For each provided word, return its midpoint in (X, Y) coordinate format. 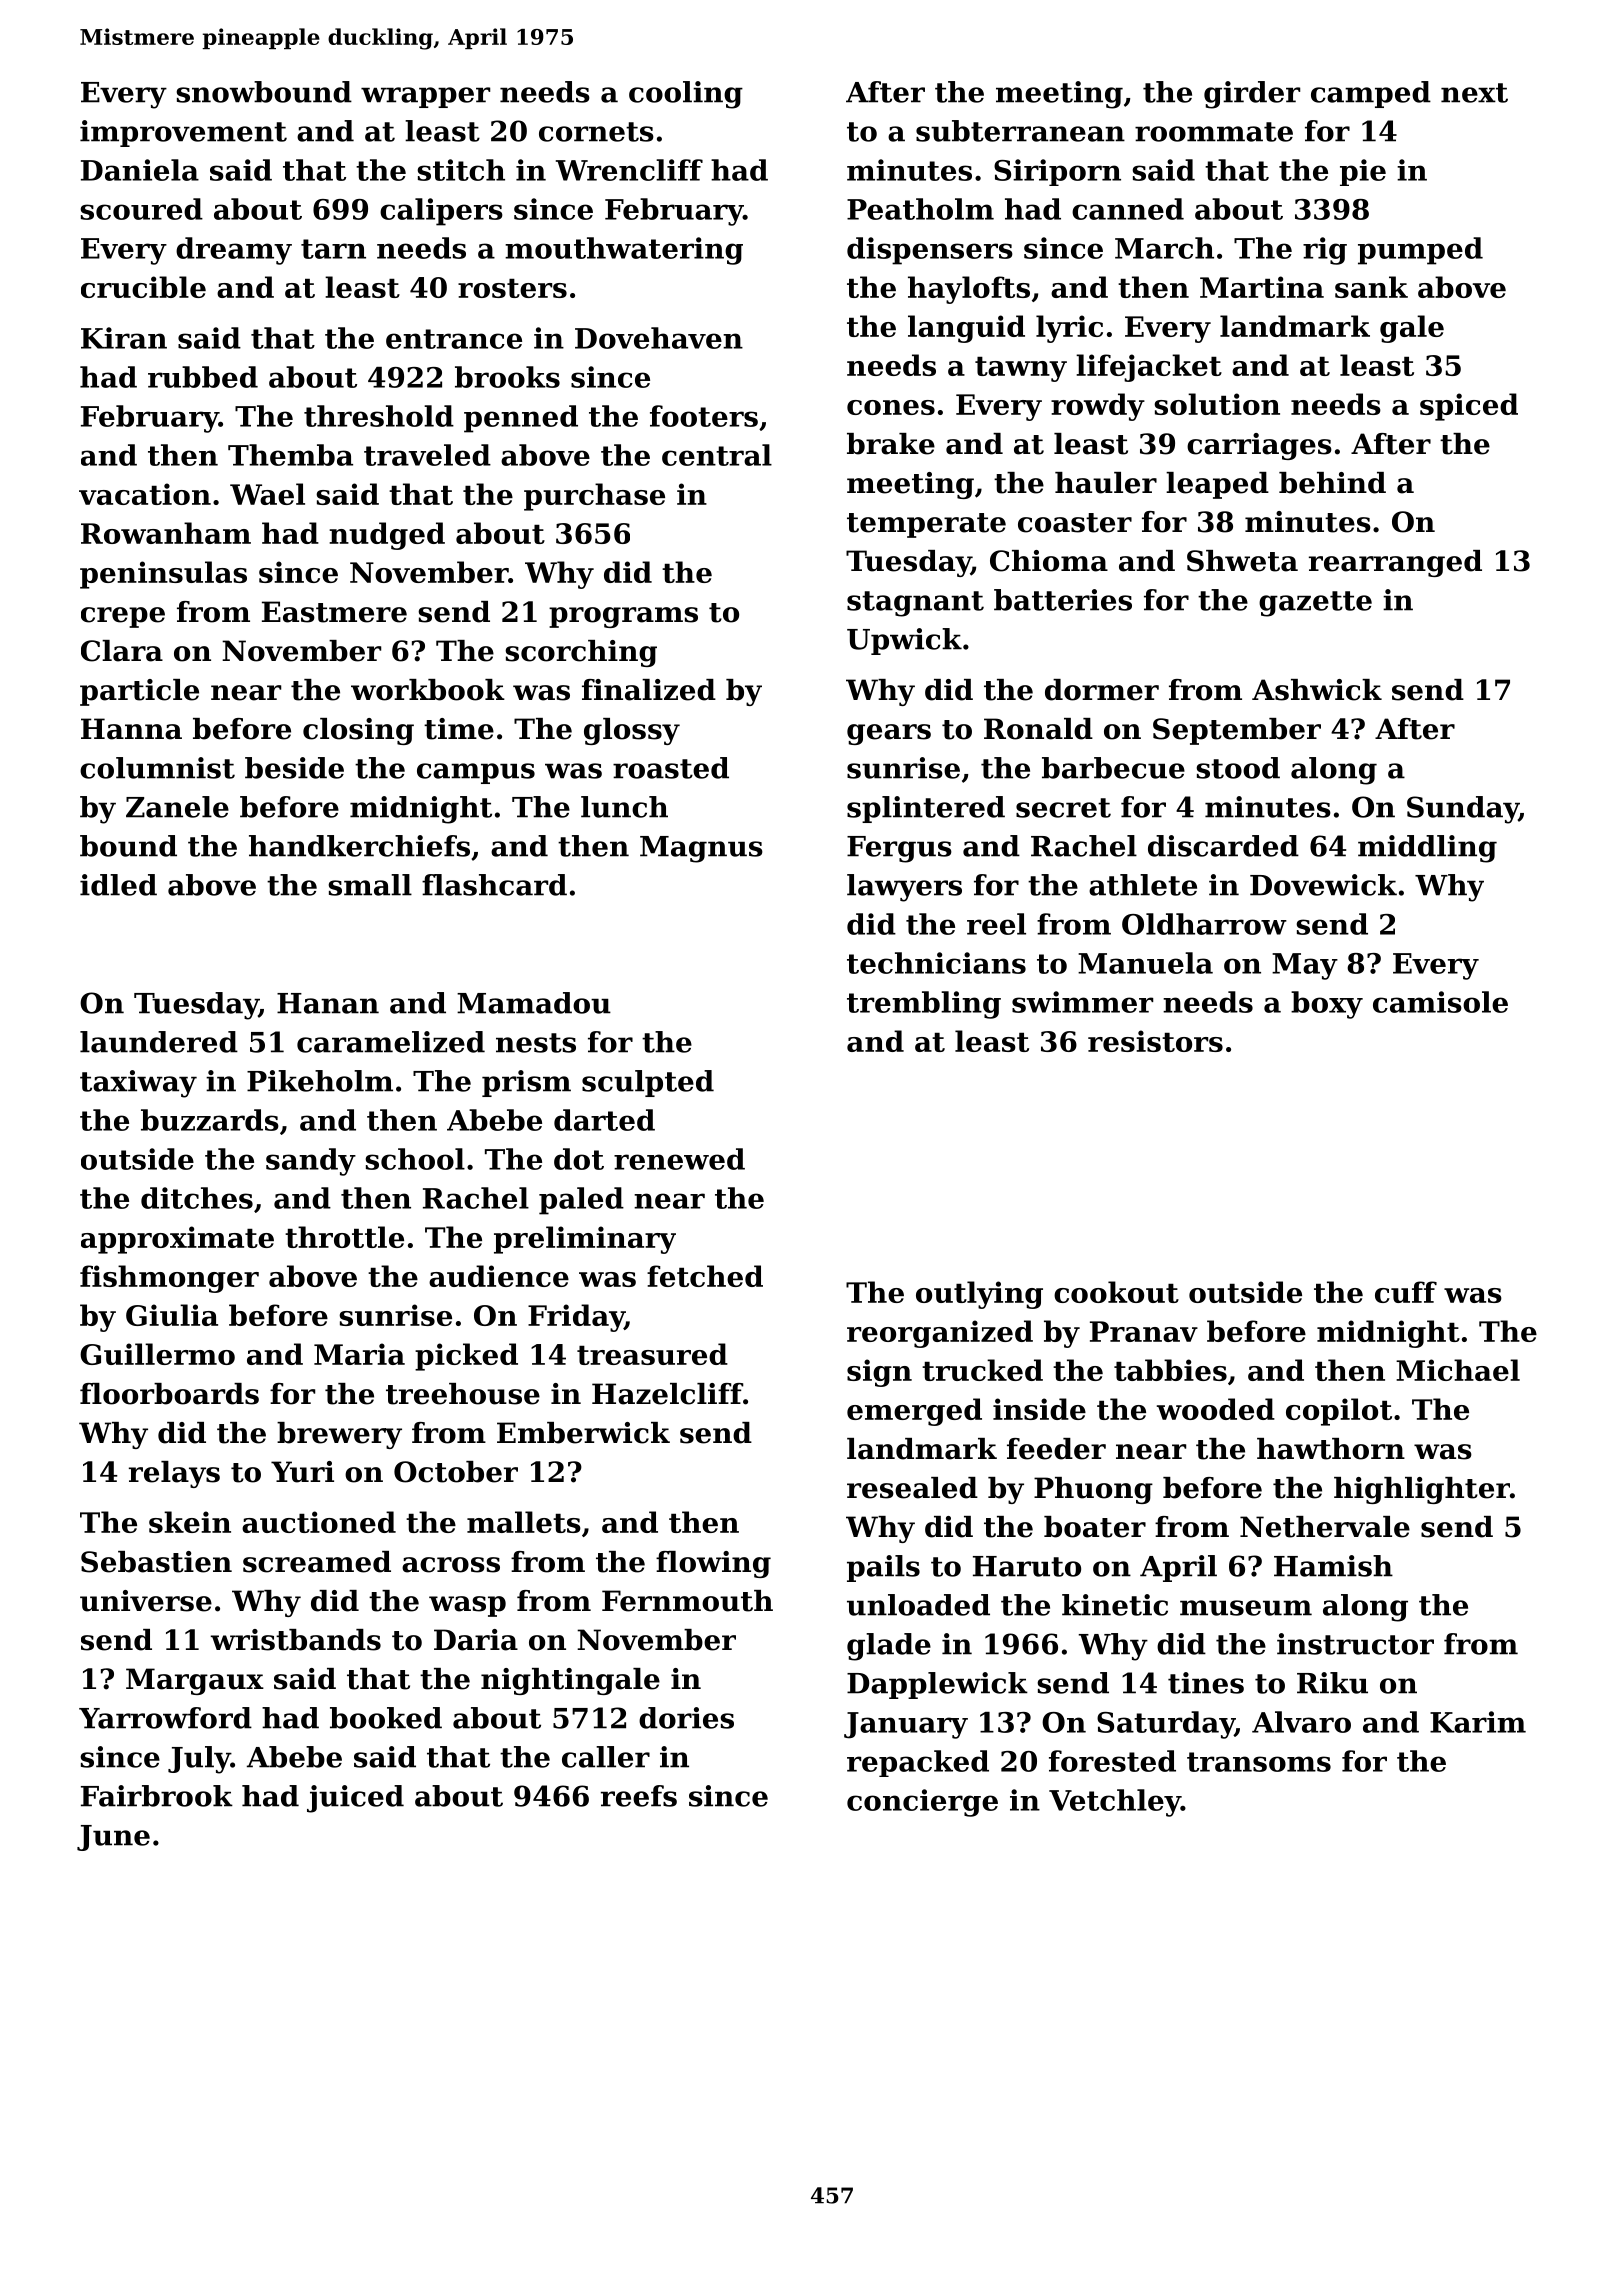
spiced (1469, 407)
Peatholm (920, 209)
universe (146, 1601)
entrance (454, 339)
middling (1427, 849)
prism (526, 1083)
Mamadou (534, 1003)
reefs (639, 1796)
